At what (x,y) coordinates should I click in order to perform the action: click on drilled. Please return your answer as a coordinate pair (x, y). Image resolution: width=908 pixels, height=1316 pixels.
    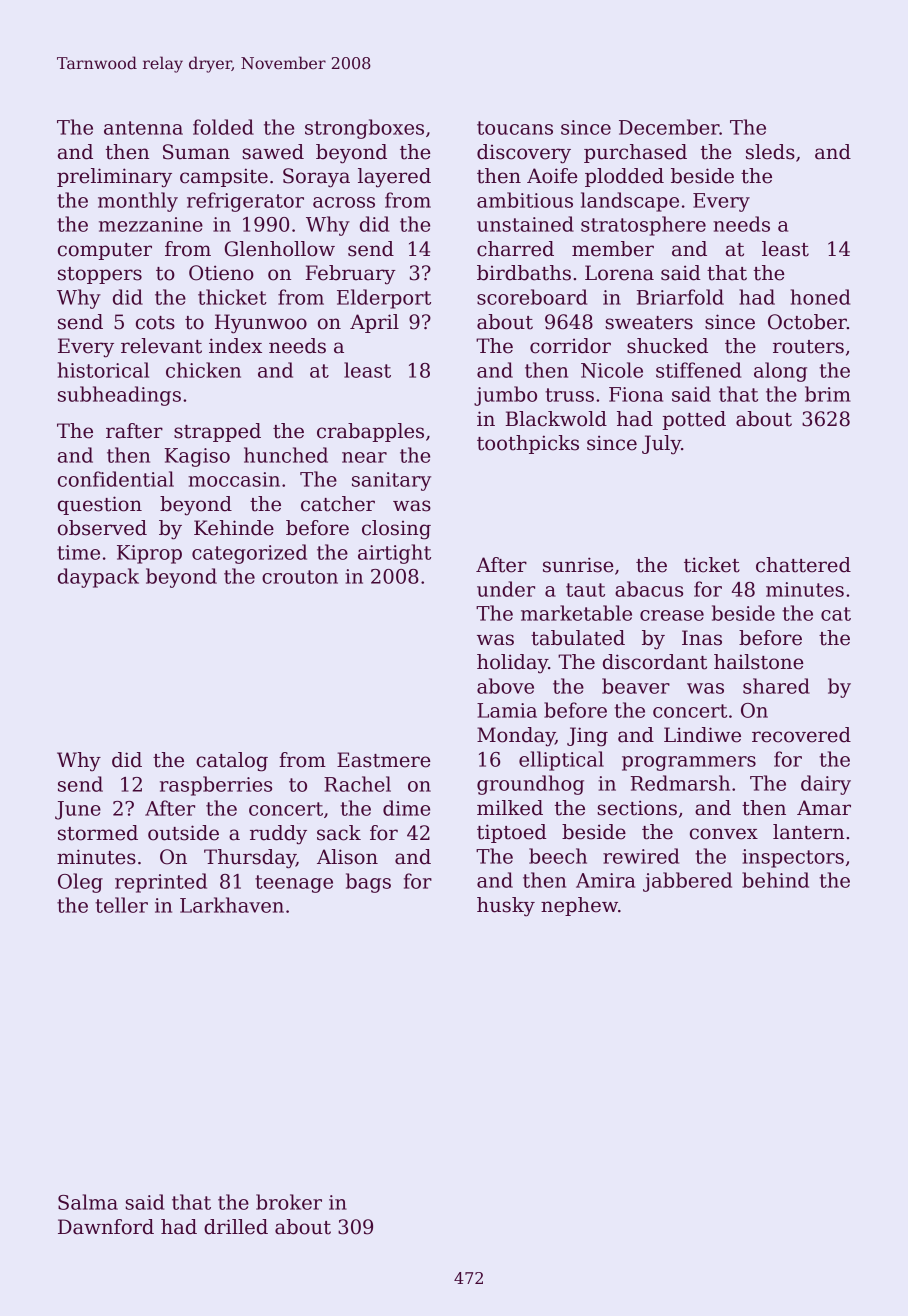
    Looking at the image, I should click on (236, 1227).
